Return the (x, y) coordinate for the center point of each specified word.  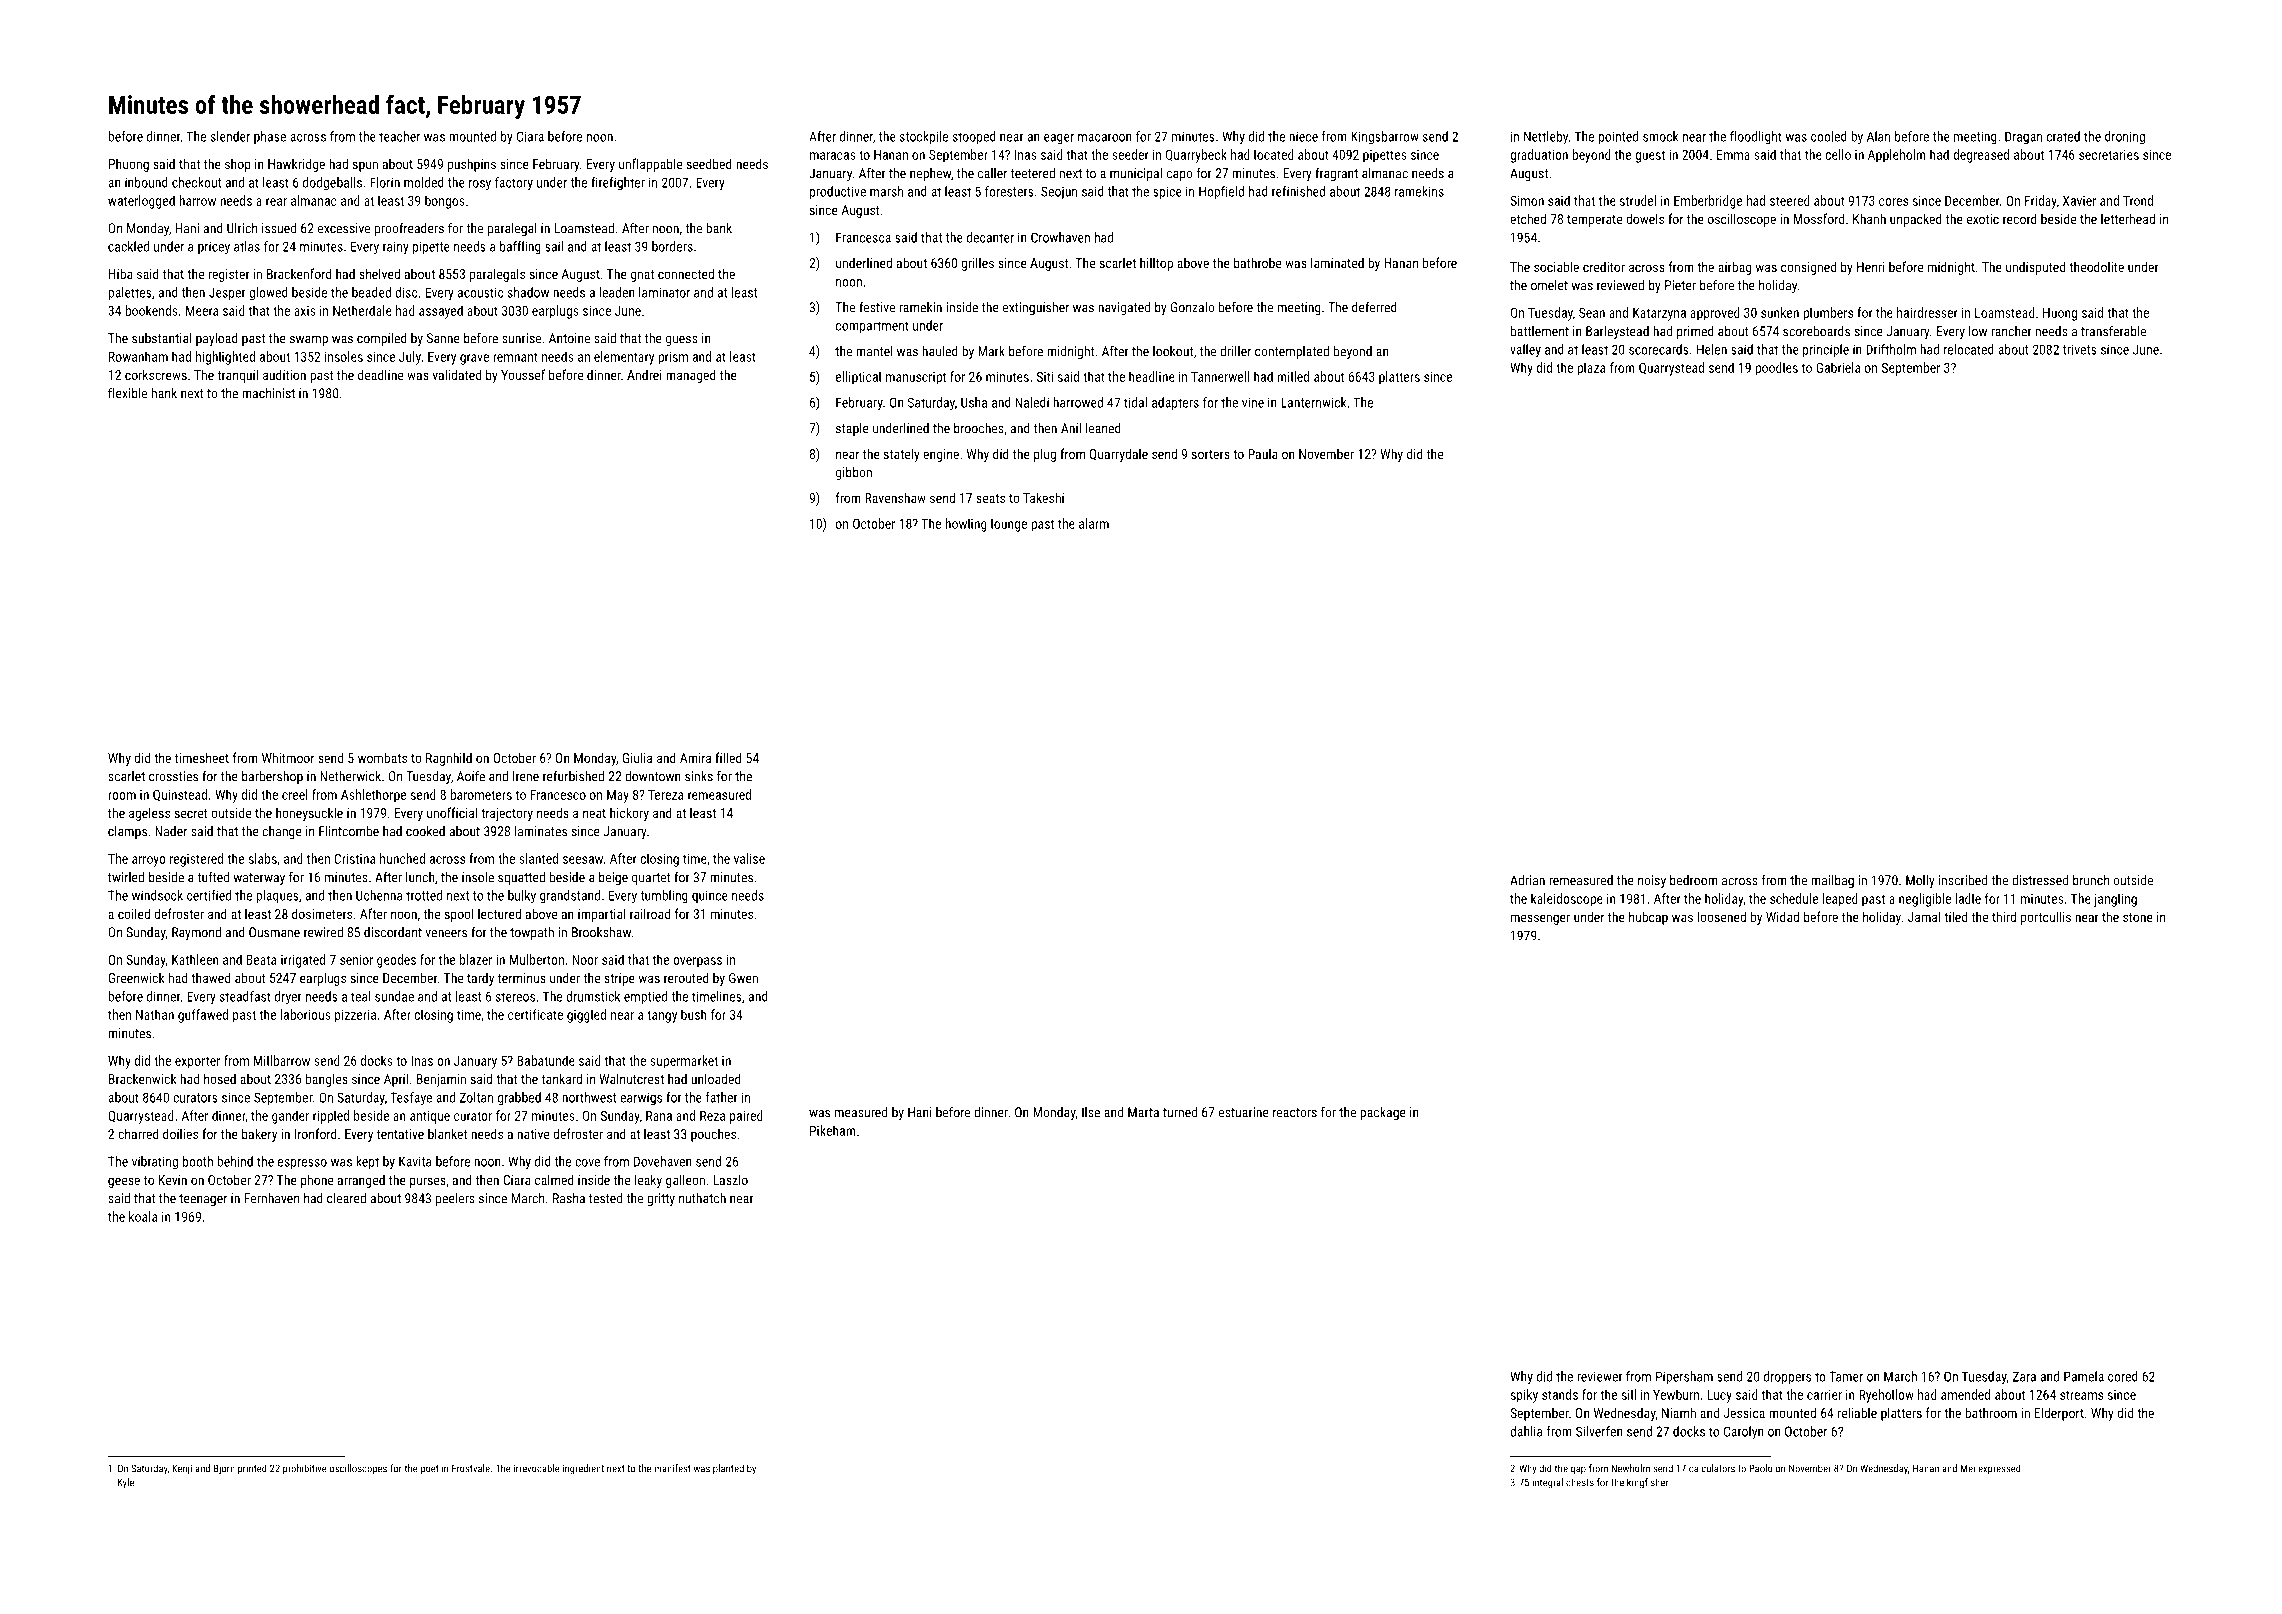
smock (1660, 136)
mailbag (1832, 881)
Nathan (155, 1014)
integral (1548, 1483)
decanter (990, 237)
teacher (399, 136)
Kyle (126, 1483)
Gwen (743, 978)
